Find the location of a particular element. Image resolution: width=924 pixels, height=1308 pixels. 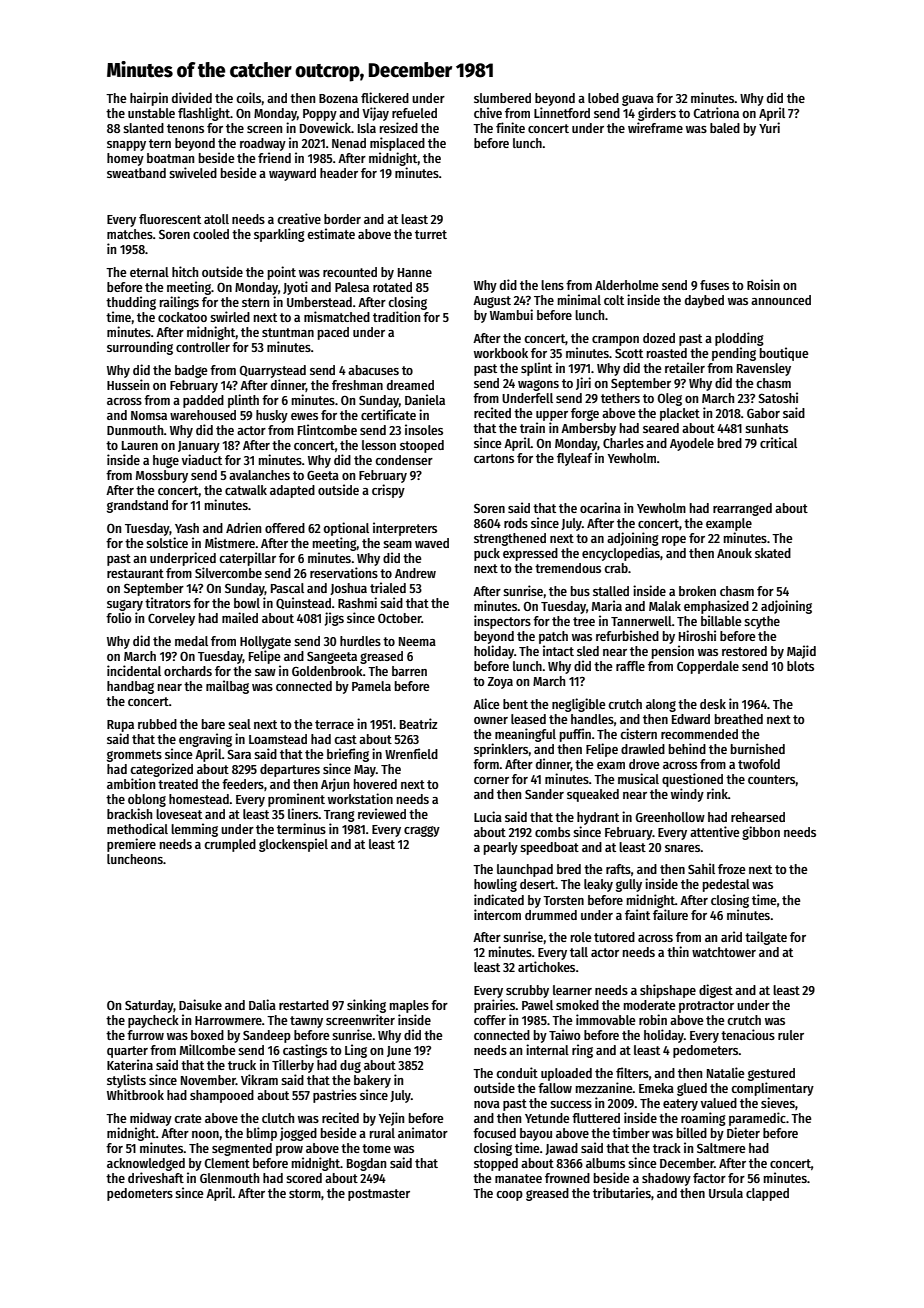

postmaster is located at coordinates (379, 1195).
